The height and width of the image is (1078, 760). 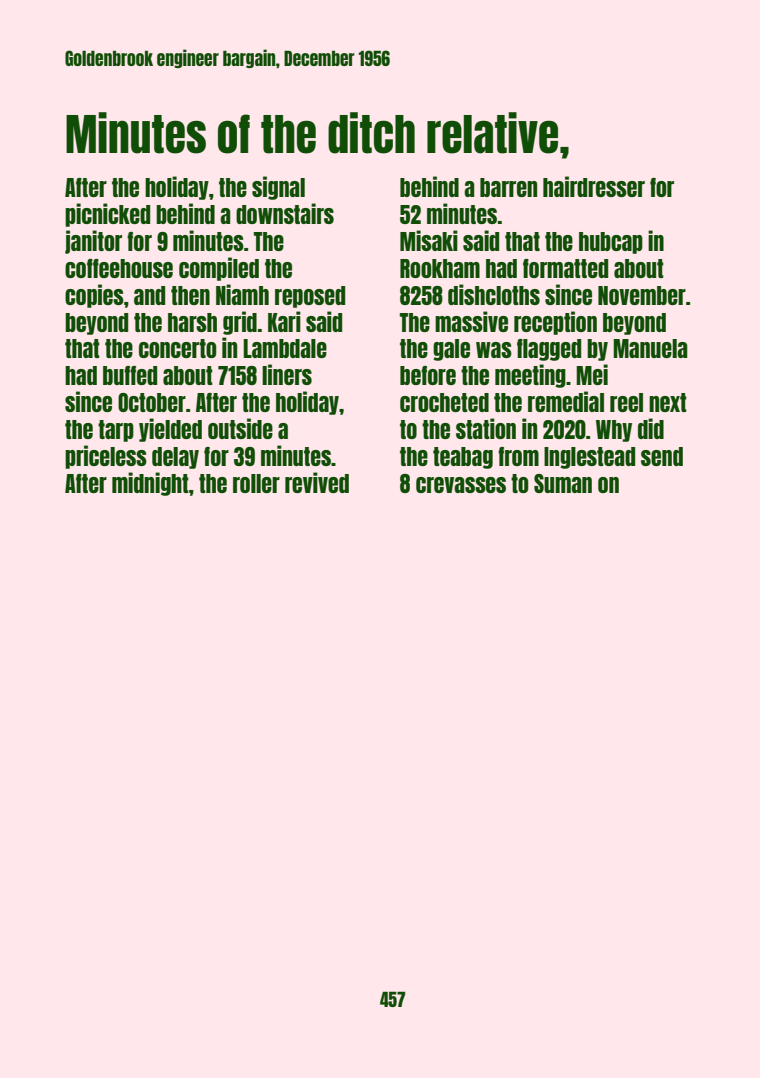 I want to click on November, so click(x=642, y=295).
